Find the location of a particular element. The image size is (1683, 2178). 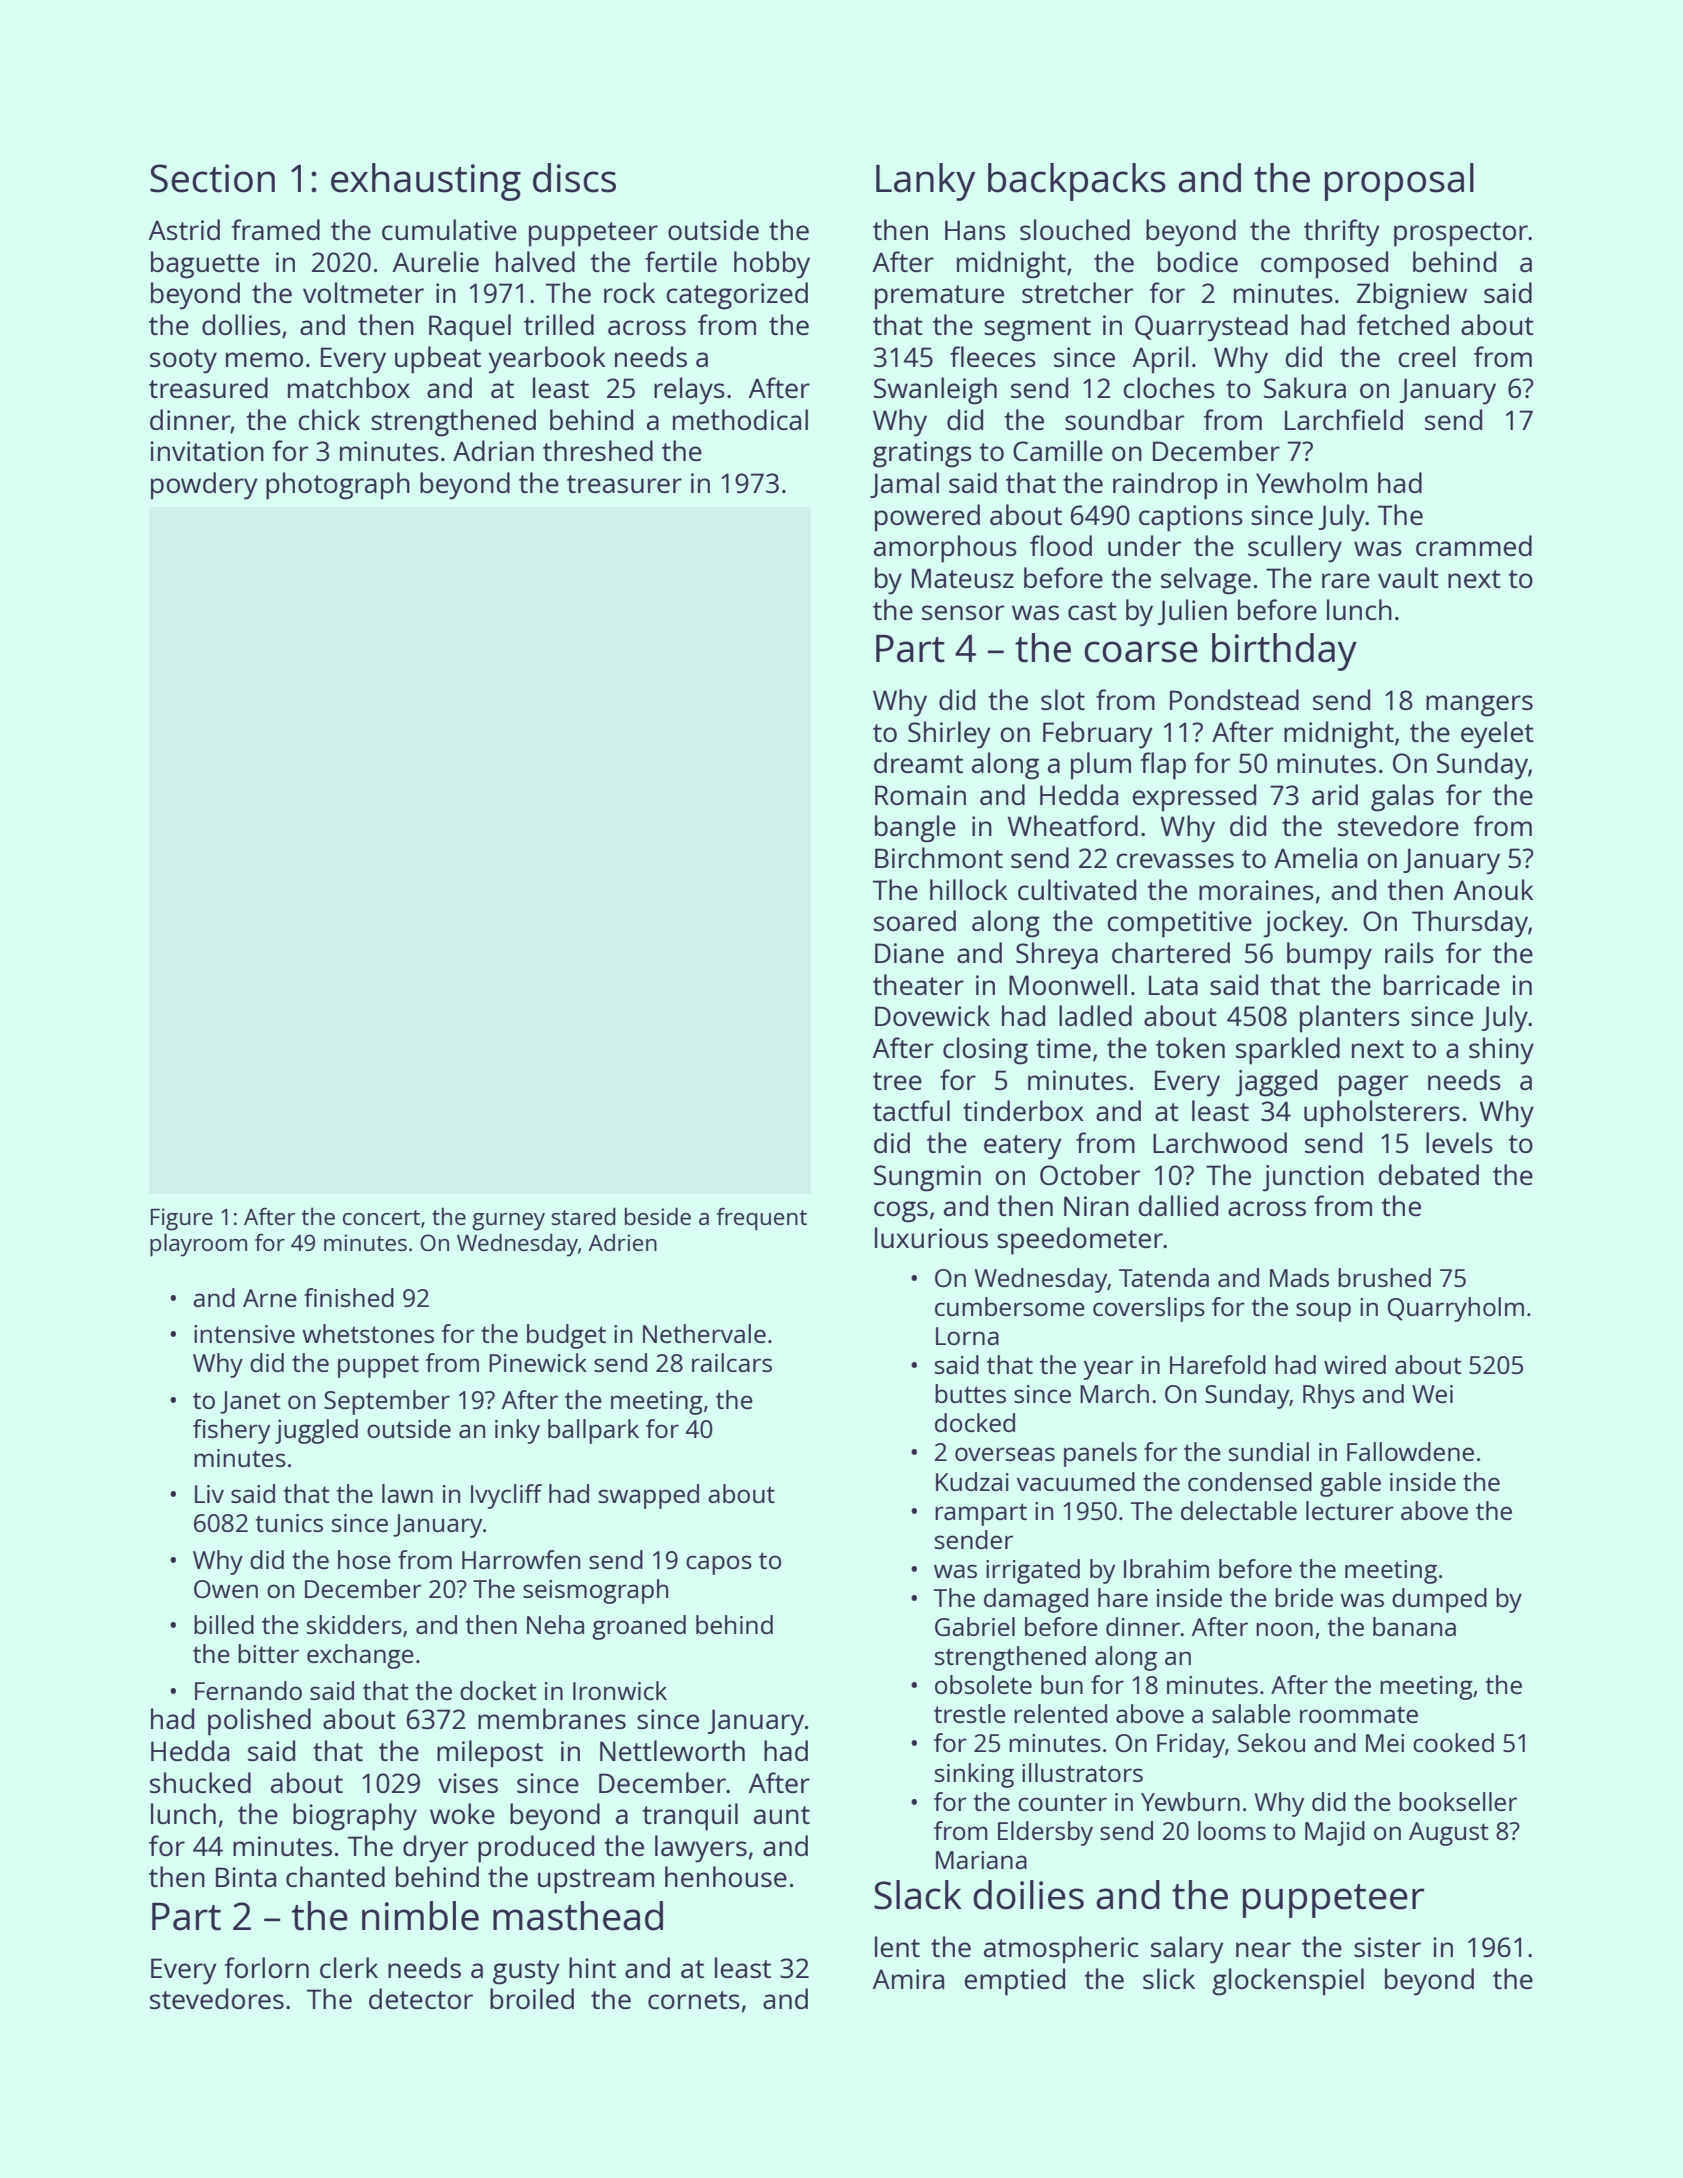

backpacks is located at coordinates (1077, 182).
